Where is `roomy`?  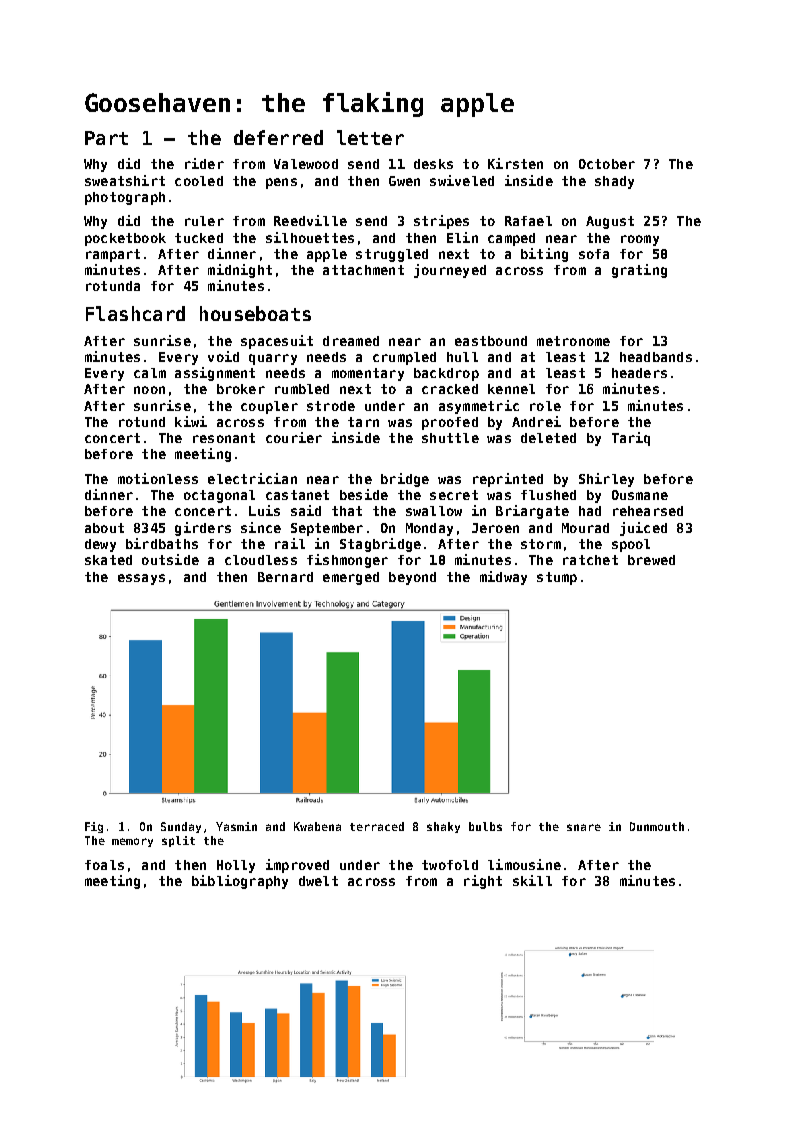
roomy is located at coordinates (640, 240).
